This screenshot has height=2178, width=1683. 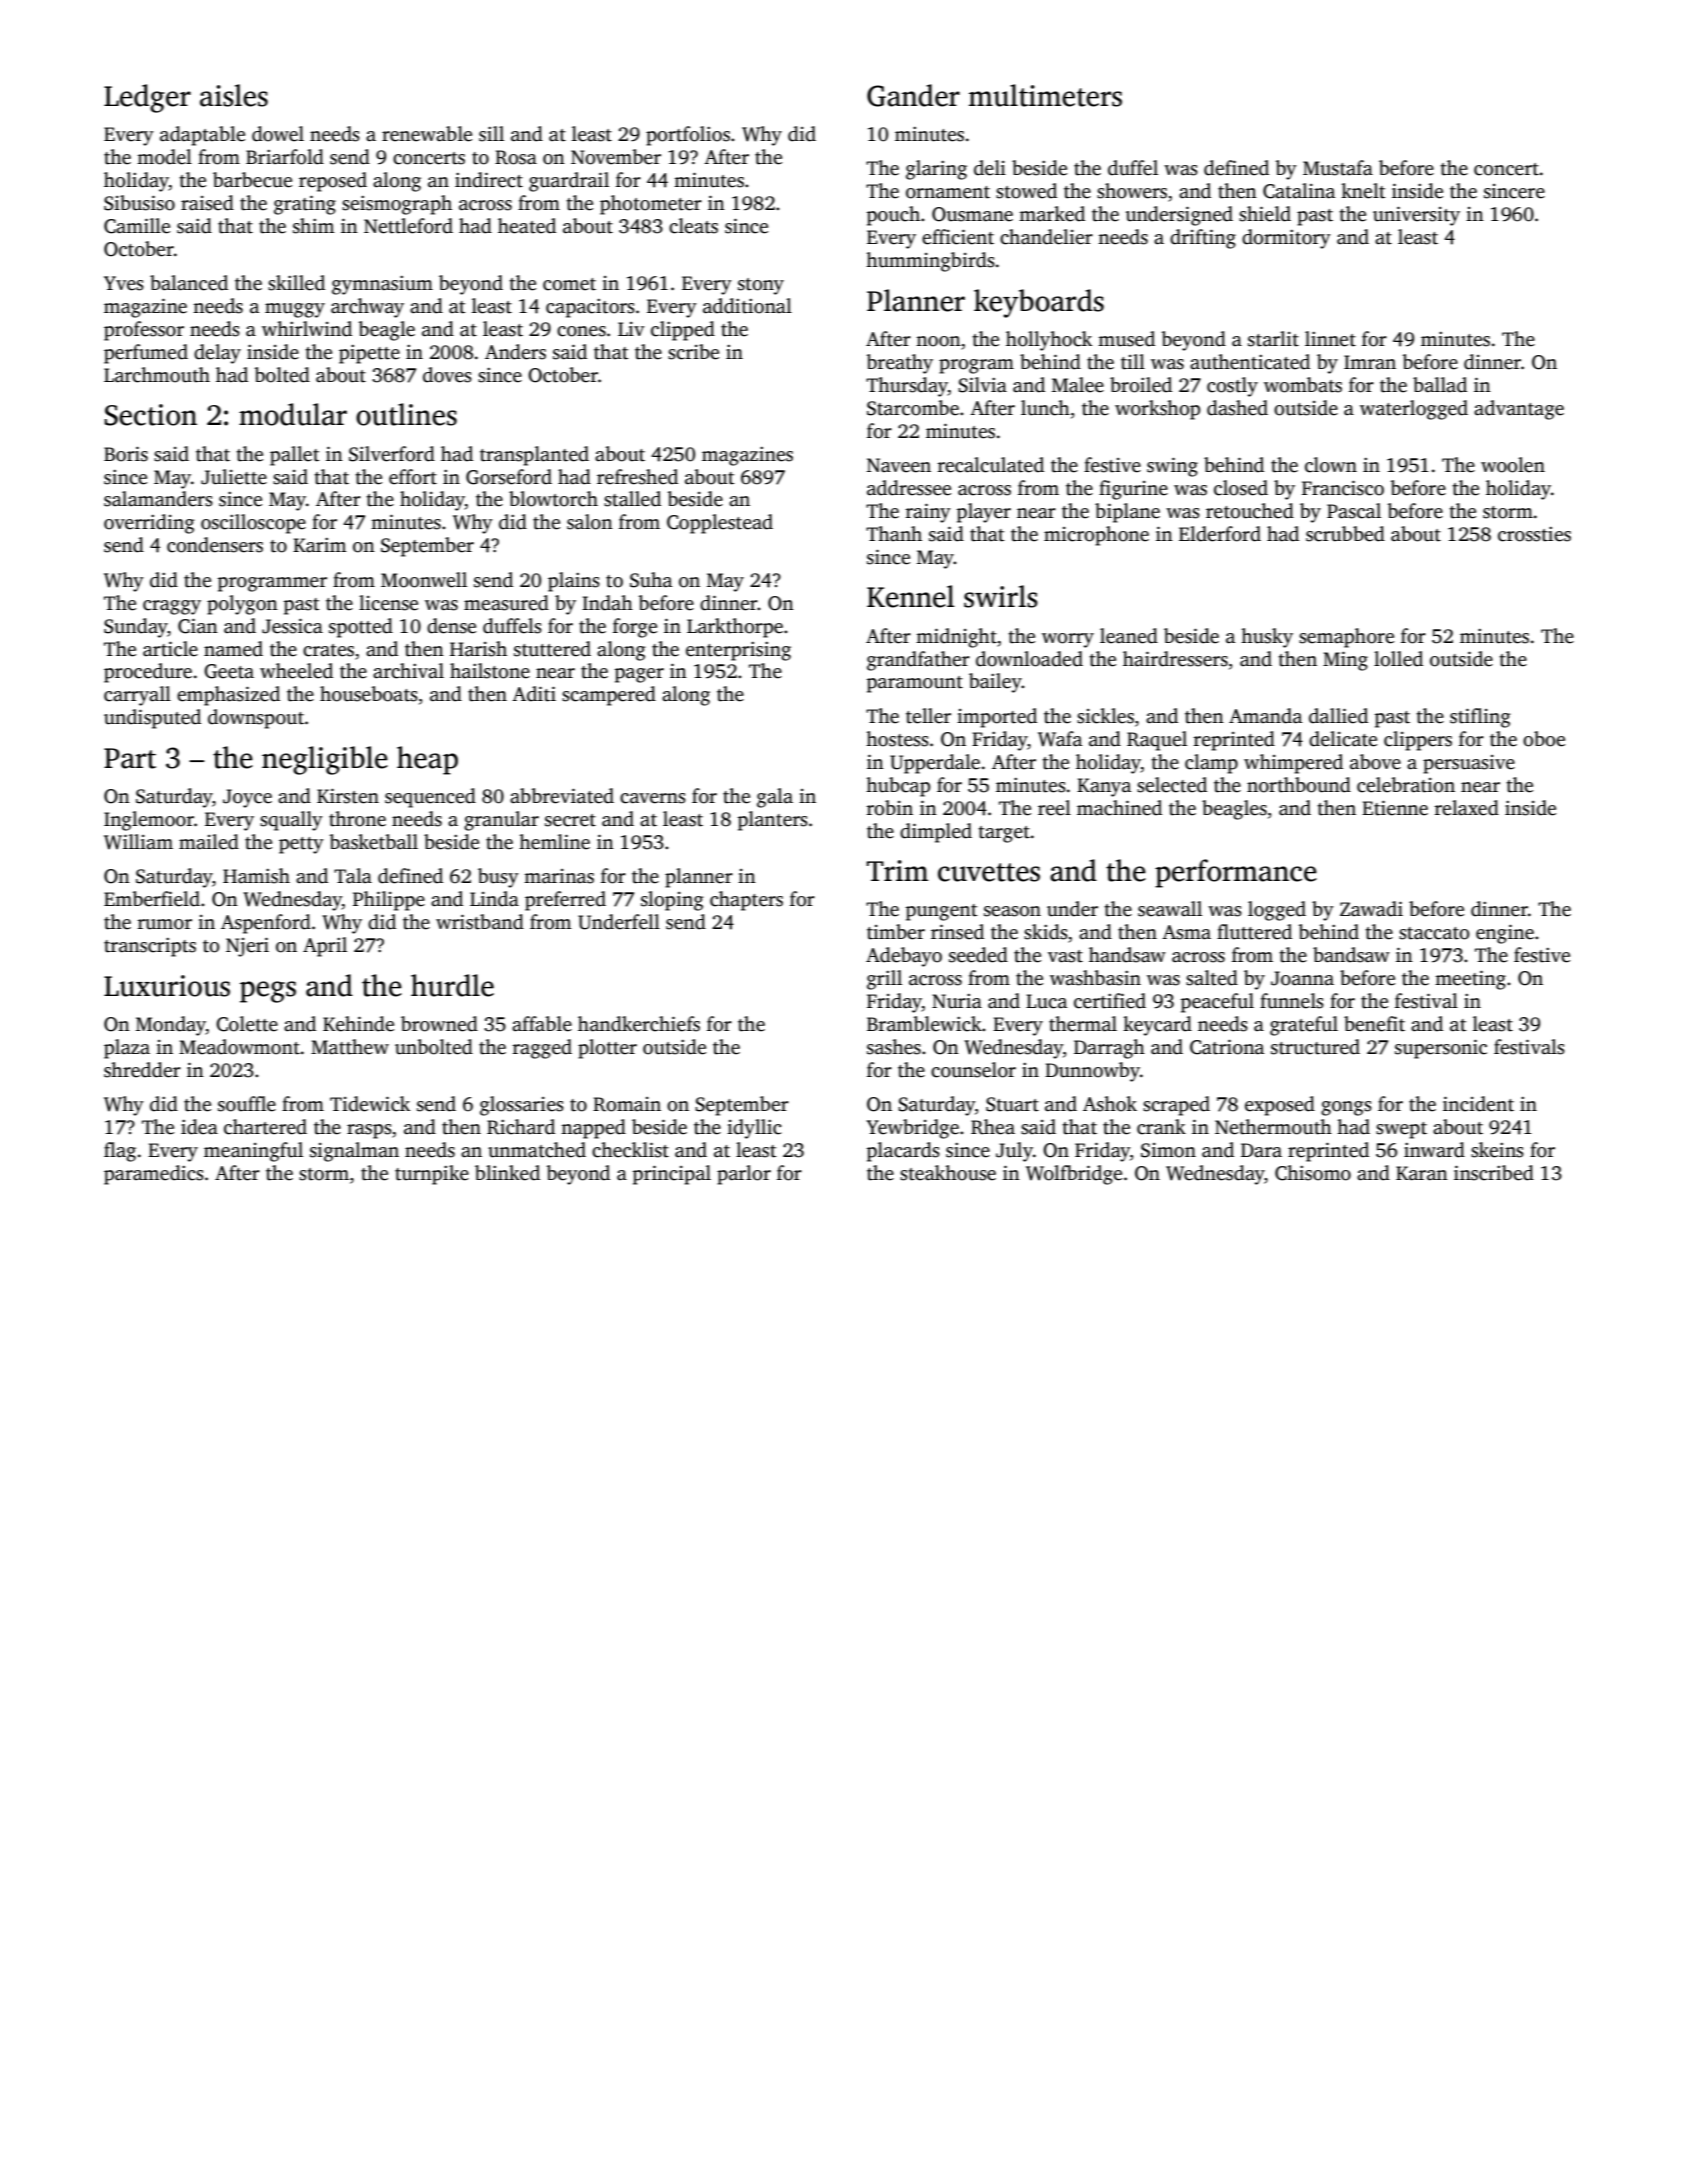 What do you see at coordinates (1254, 932) in the screenshot?
I see `fluttered` at bounding box center [1254, 932].
